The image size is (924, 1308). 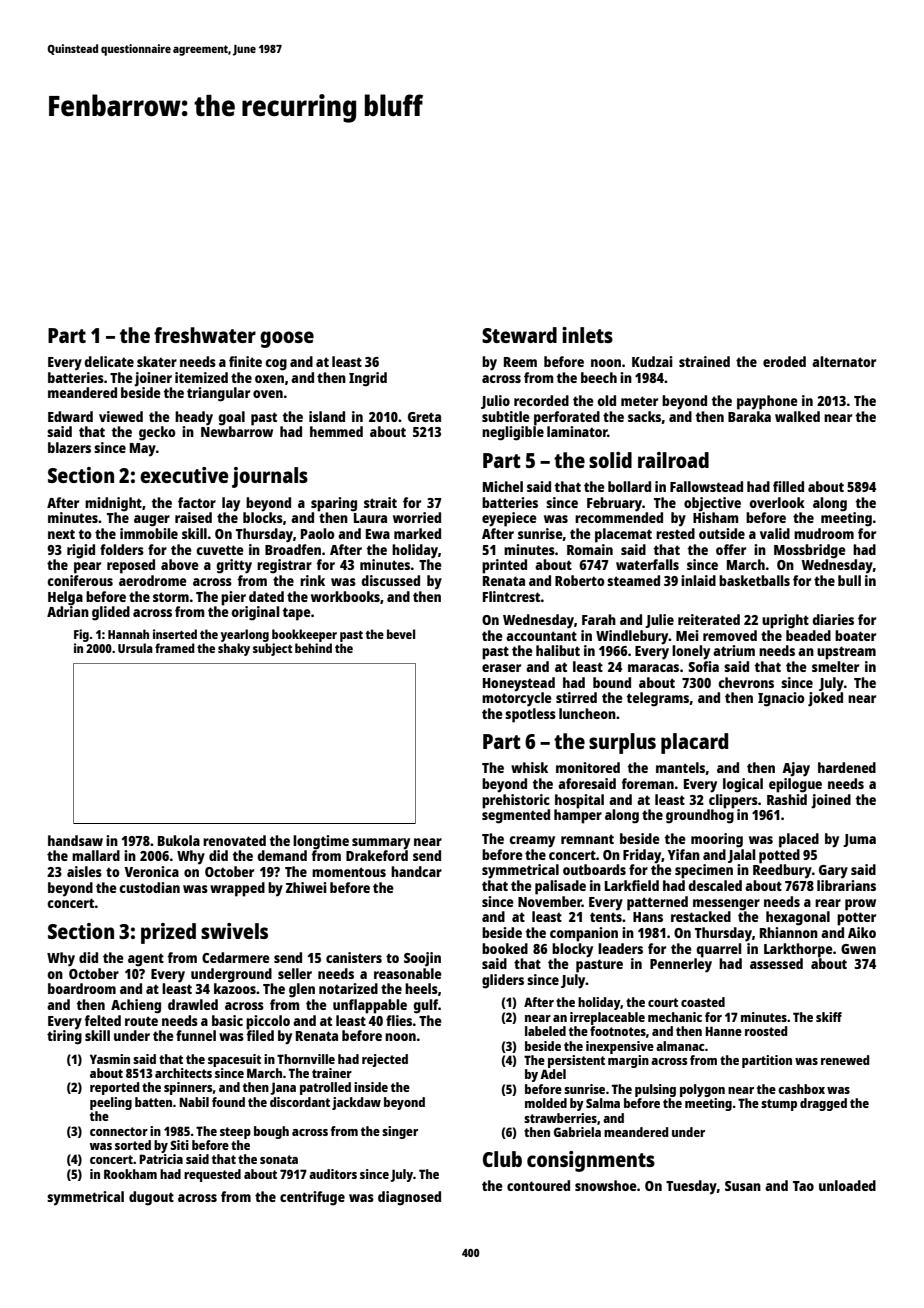 What do you see at coordinates (157, 433) in the screenshot?
I see `gecko` at bounding box center [157, 433].
